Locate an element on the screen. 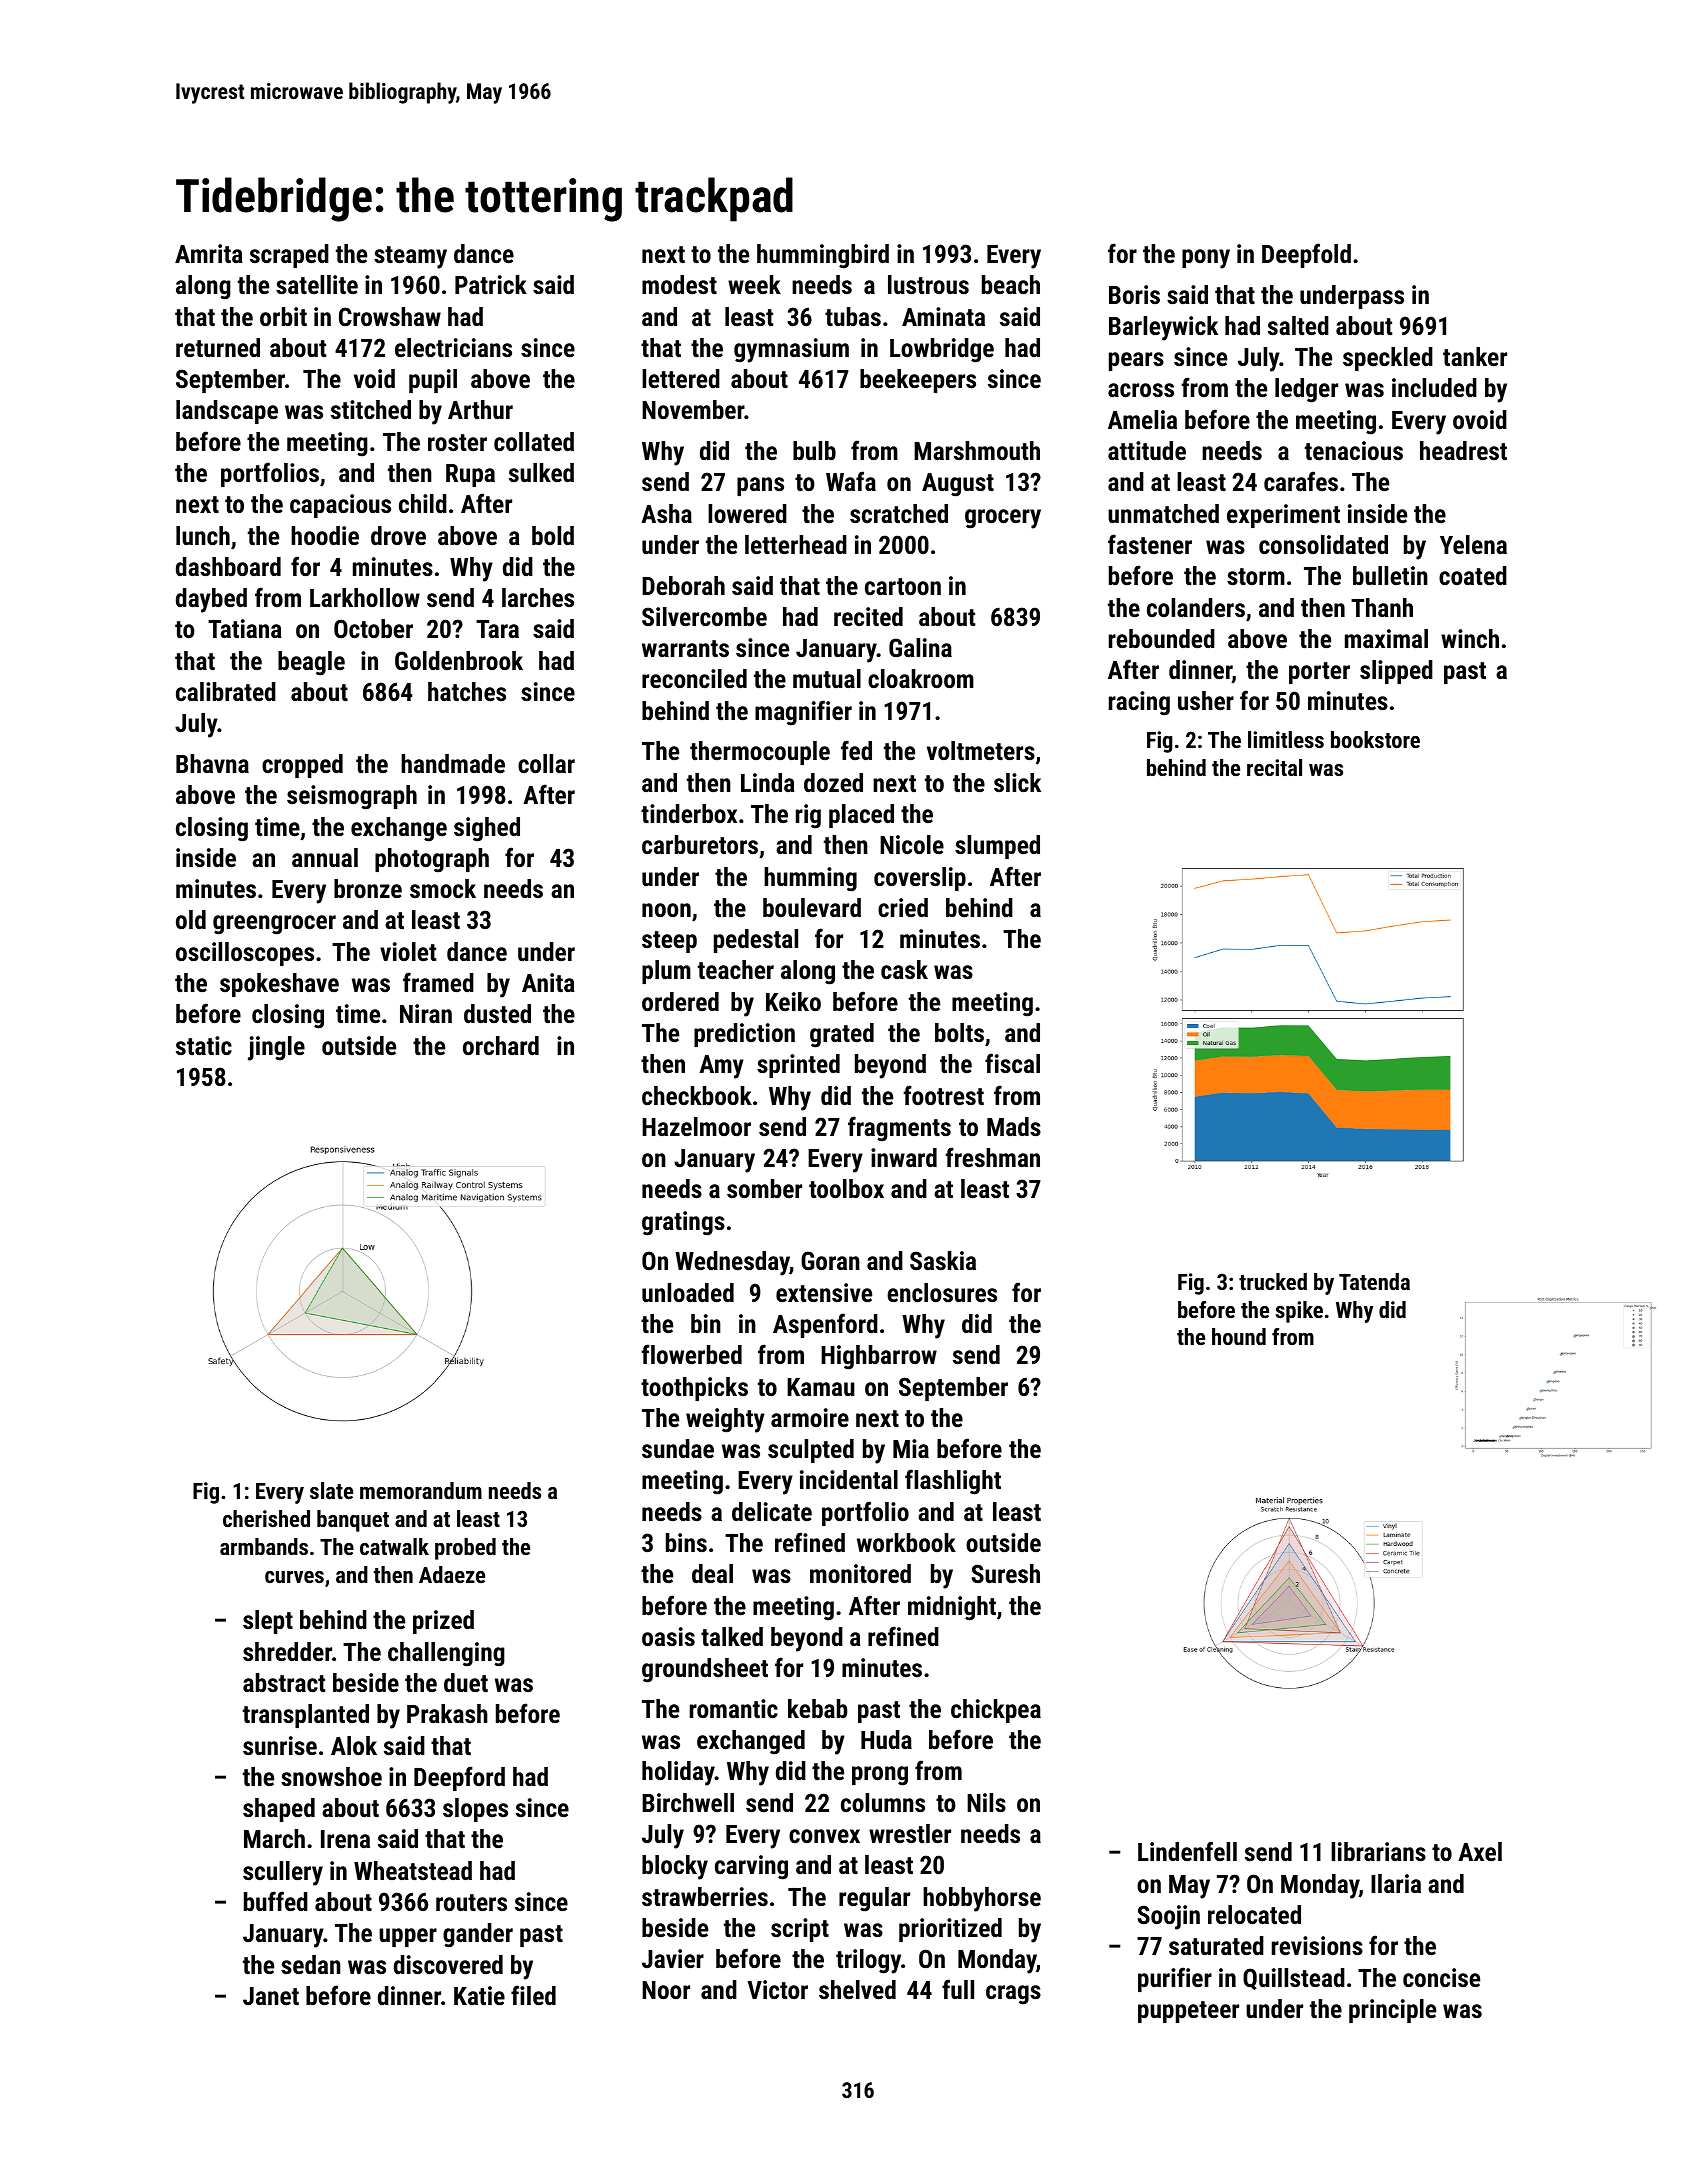 Image resolution: width=1683 pixels, height=2178 pixels. letterhead is located at coordinates (796, 544).
